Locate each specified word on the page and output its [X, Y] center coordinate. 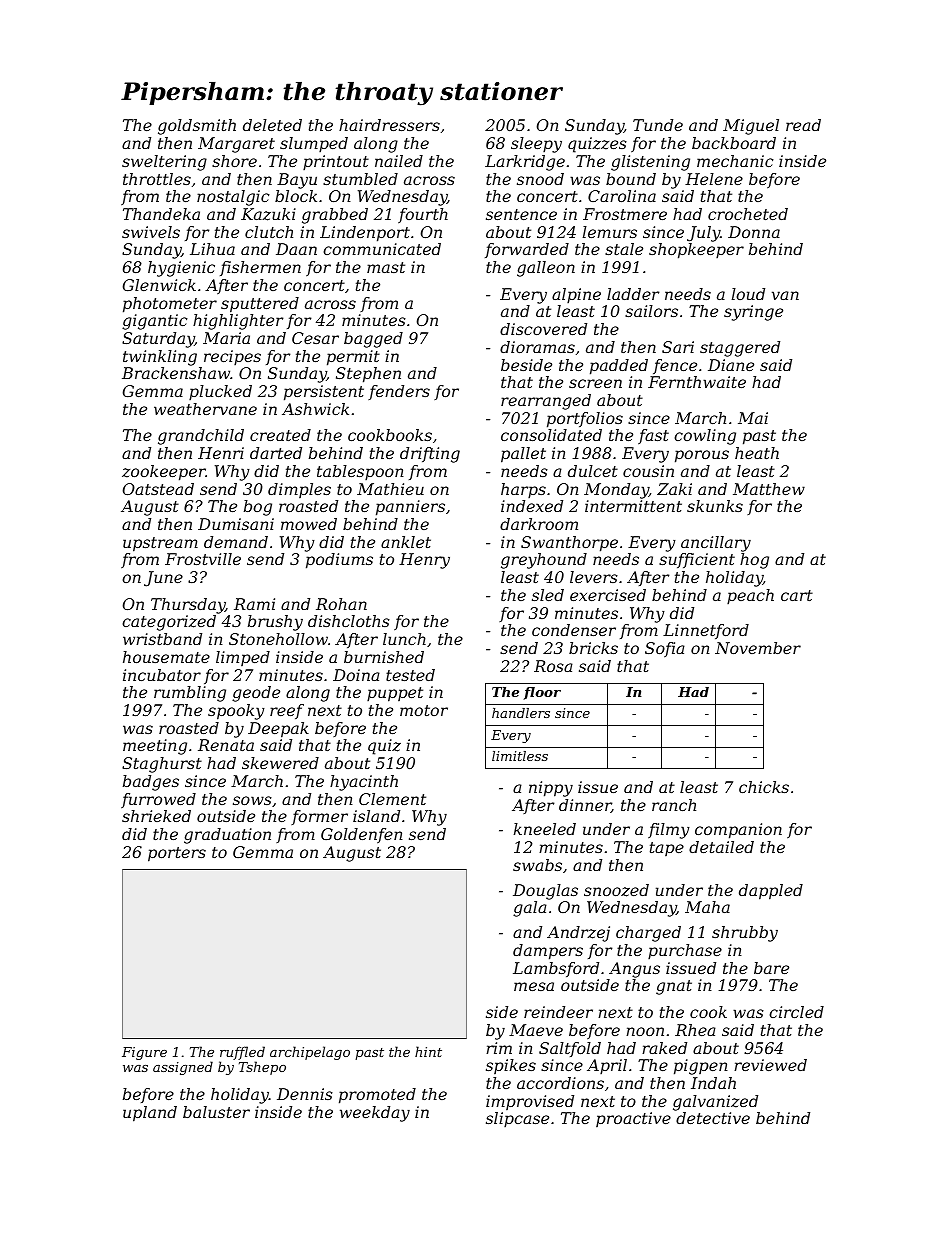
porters [177, 854]
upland [150, 1114]
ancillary [716, 544]
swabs [537, 865]
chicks [764, 787]
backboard [734, 143]
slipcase [517, 1120]
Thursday [188, 606]
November [758, 648]
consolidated [551, 435]
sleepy [536, 145]
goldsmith [197, 127]
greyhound [544, 561]
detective [713, 1118]
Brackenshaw [176, 373]
